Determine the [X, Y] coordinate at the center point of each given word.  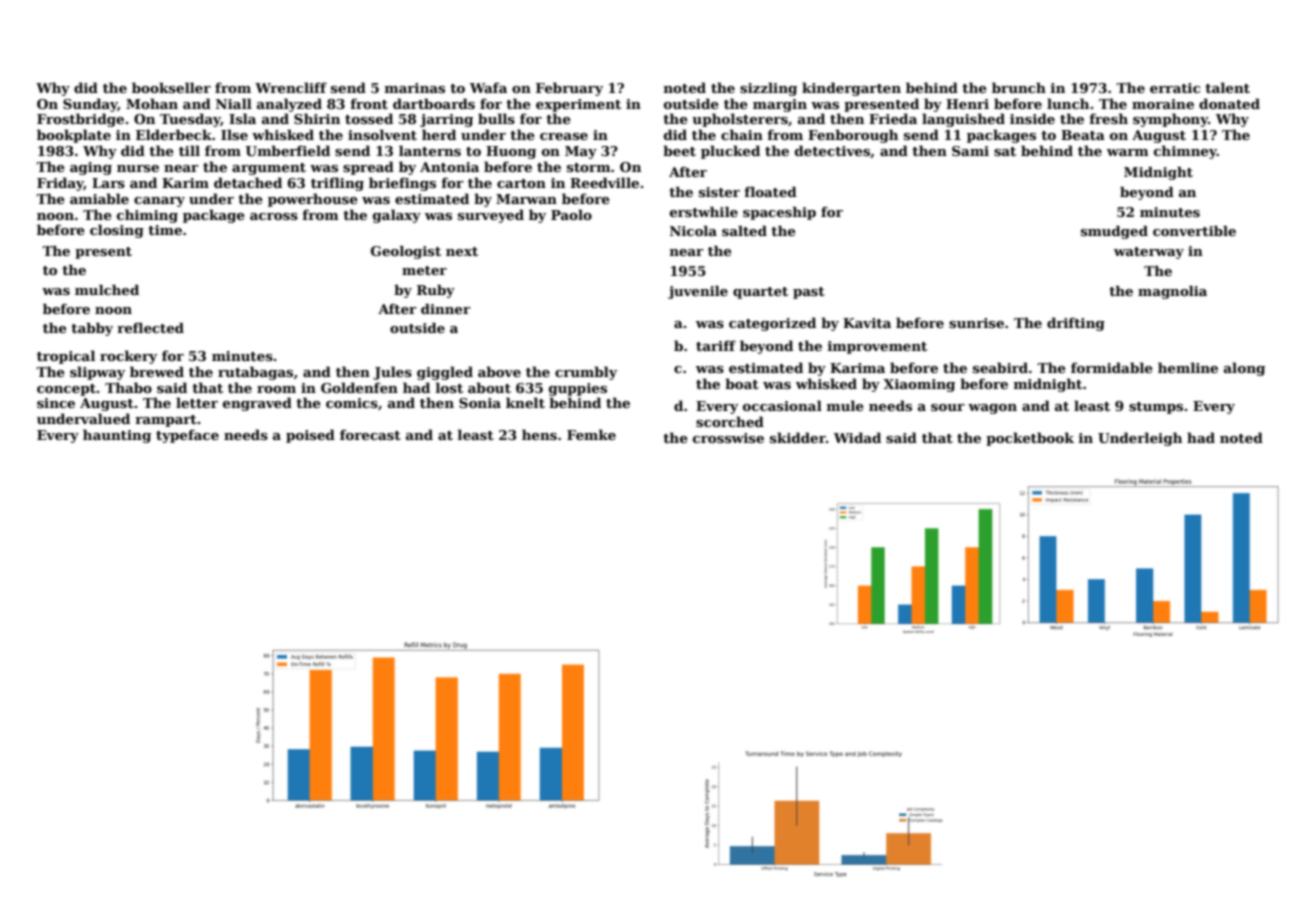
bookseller [171, 87]
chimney [1185, 152]
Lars [108, 183]
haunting [117, 436]
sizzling [768, 89]
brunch [1019, 87]
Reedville [604, 182]
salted [744, 231]
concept [66, 390]
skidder [798, 437]
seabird [1000, 367]
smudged [1114, 232]
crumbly [586, 373]
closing [117, 231]
